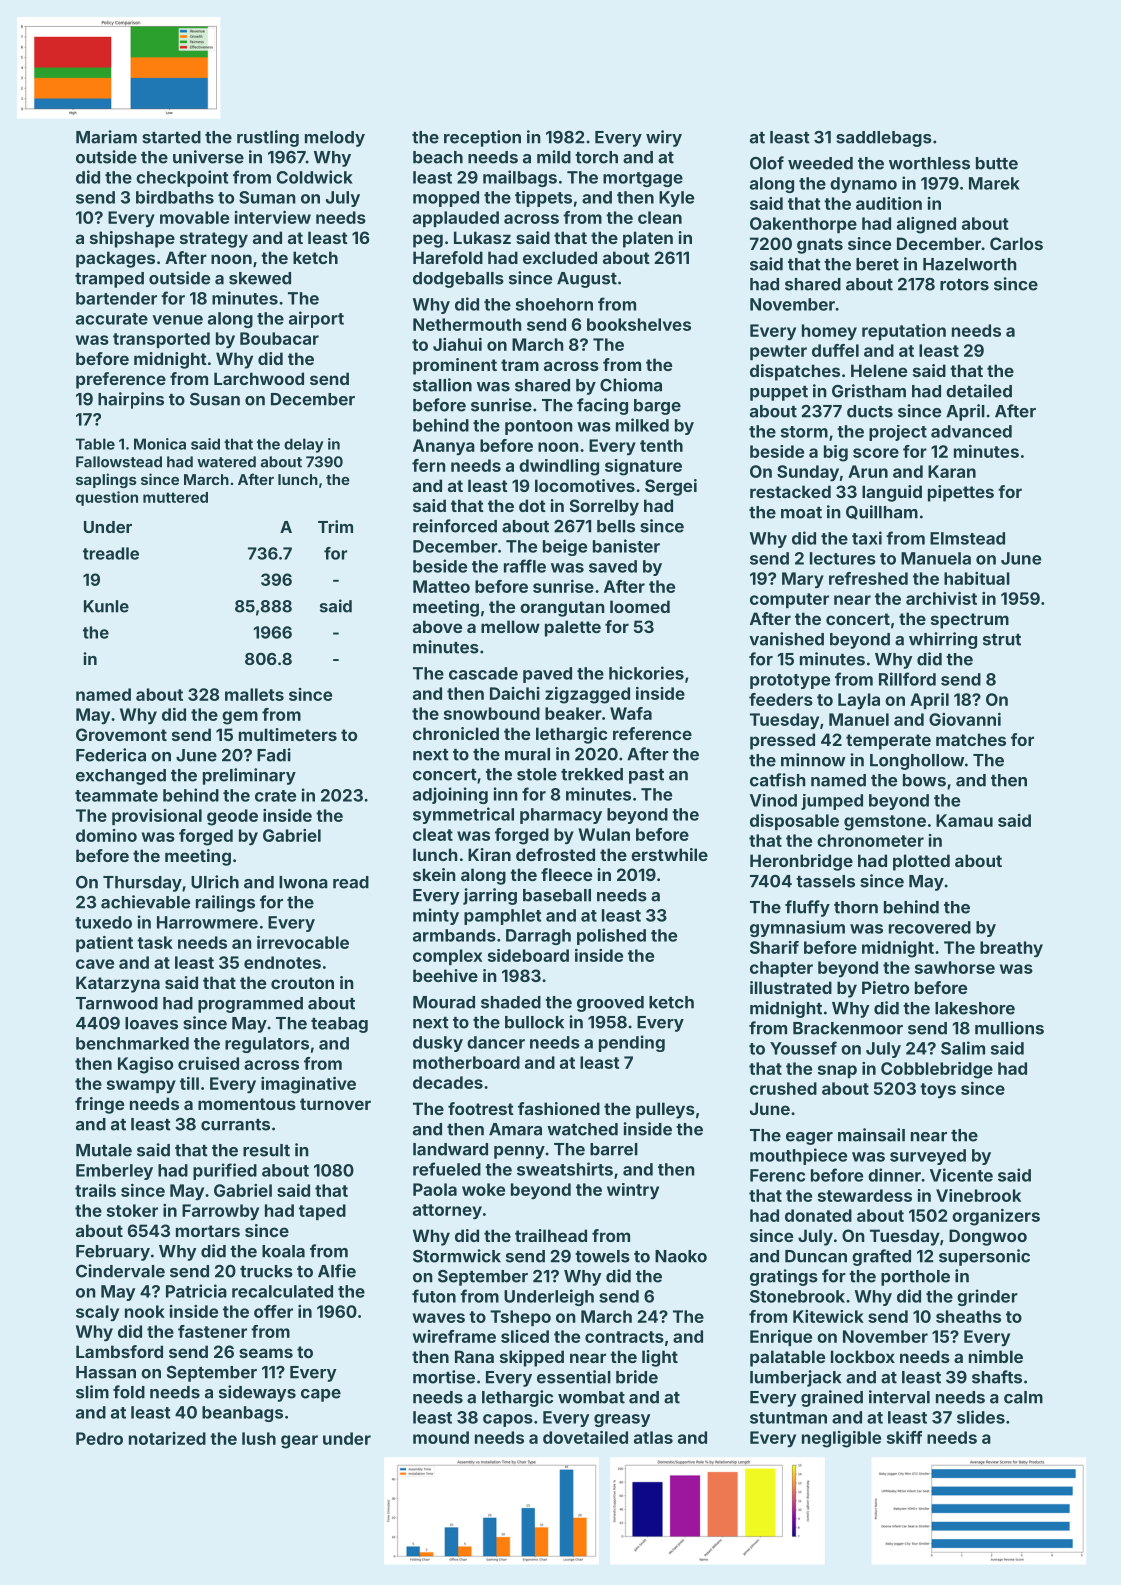 The image size is (1121, 1585). What do you see at coordinates (103, 922) in the screenshot?
I see `tuxedo` at bounding box center [103, 922].
